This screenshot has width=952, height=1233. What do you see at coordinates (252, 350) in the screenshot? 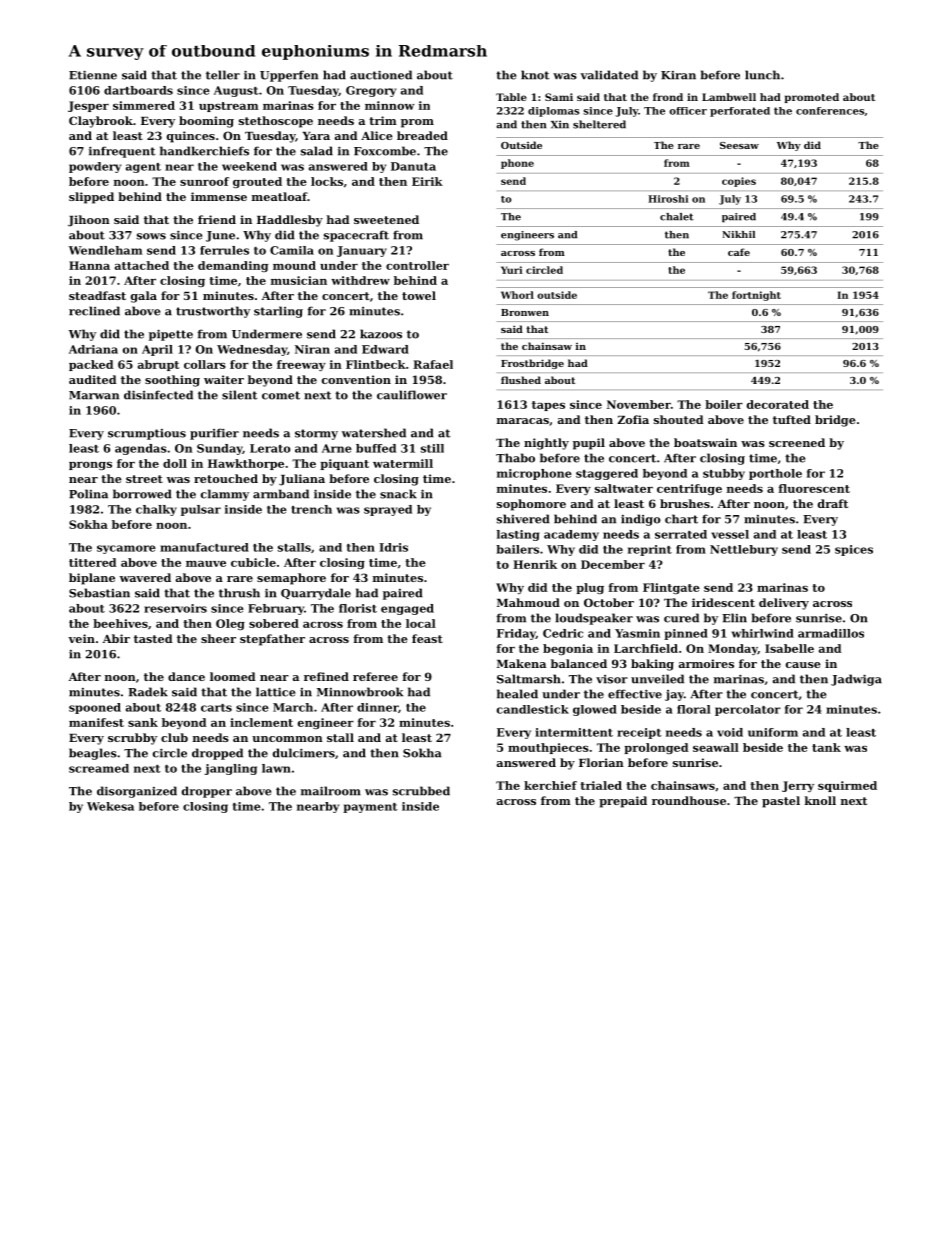
I see `Wednesday` at bounding box center [252, 350].
